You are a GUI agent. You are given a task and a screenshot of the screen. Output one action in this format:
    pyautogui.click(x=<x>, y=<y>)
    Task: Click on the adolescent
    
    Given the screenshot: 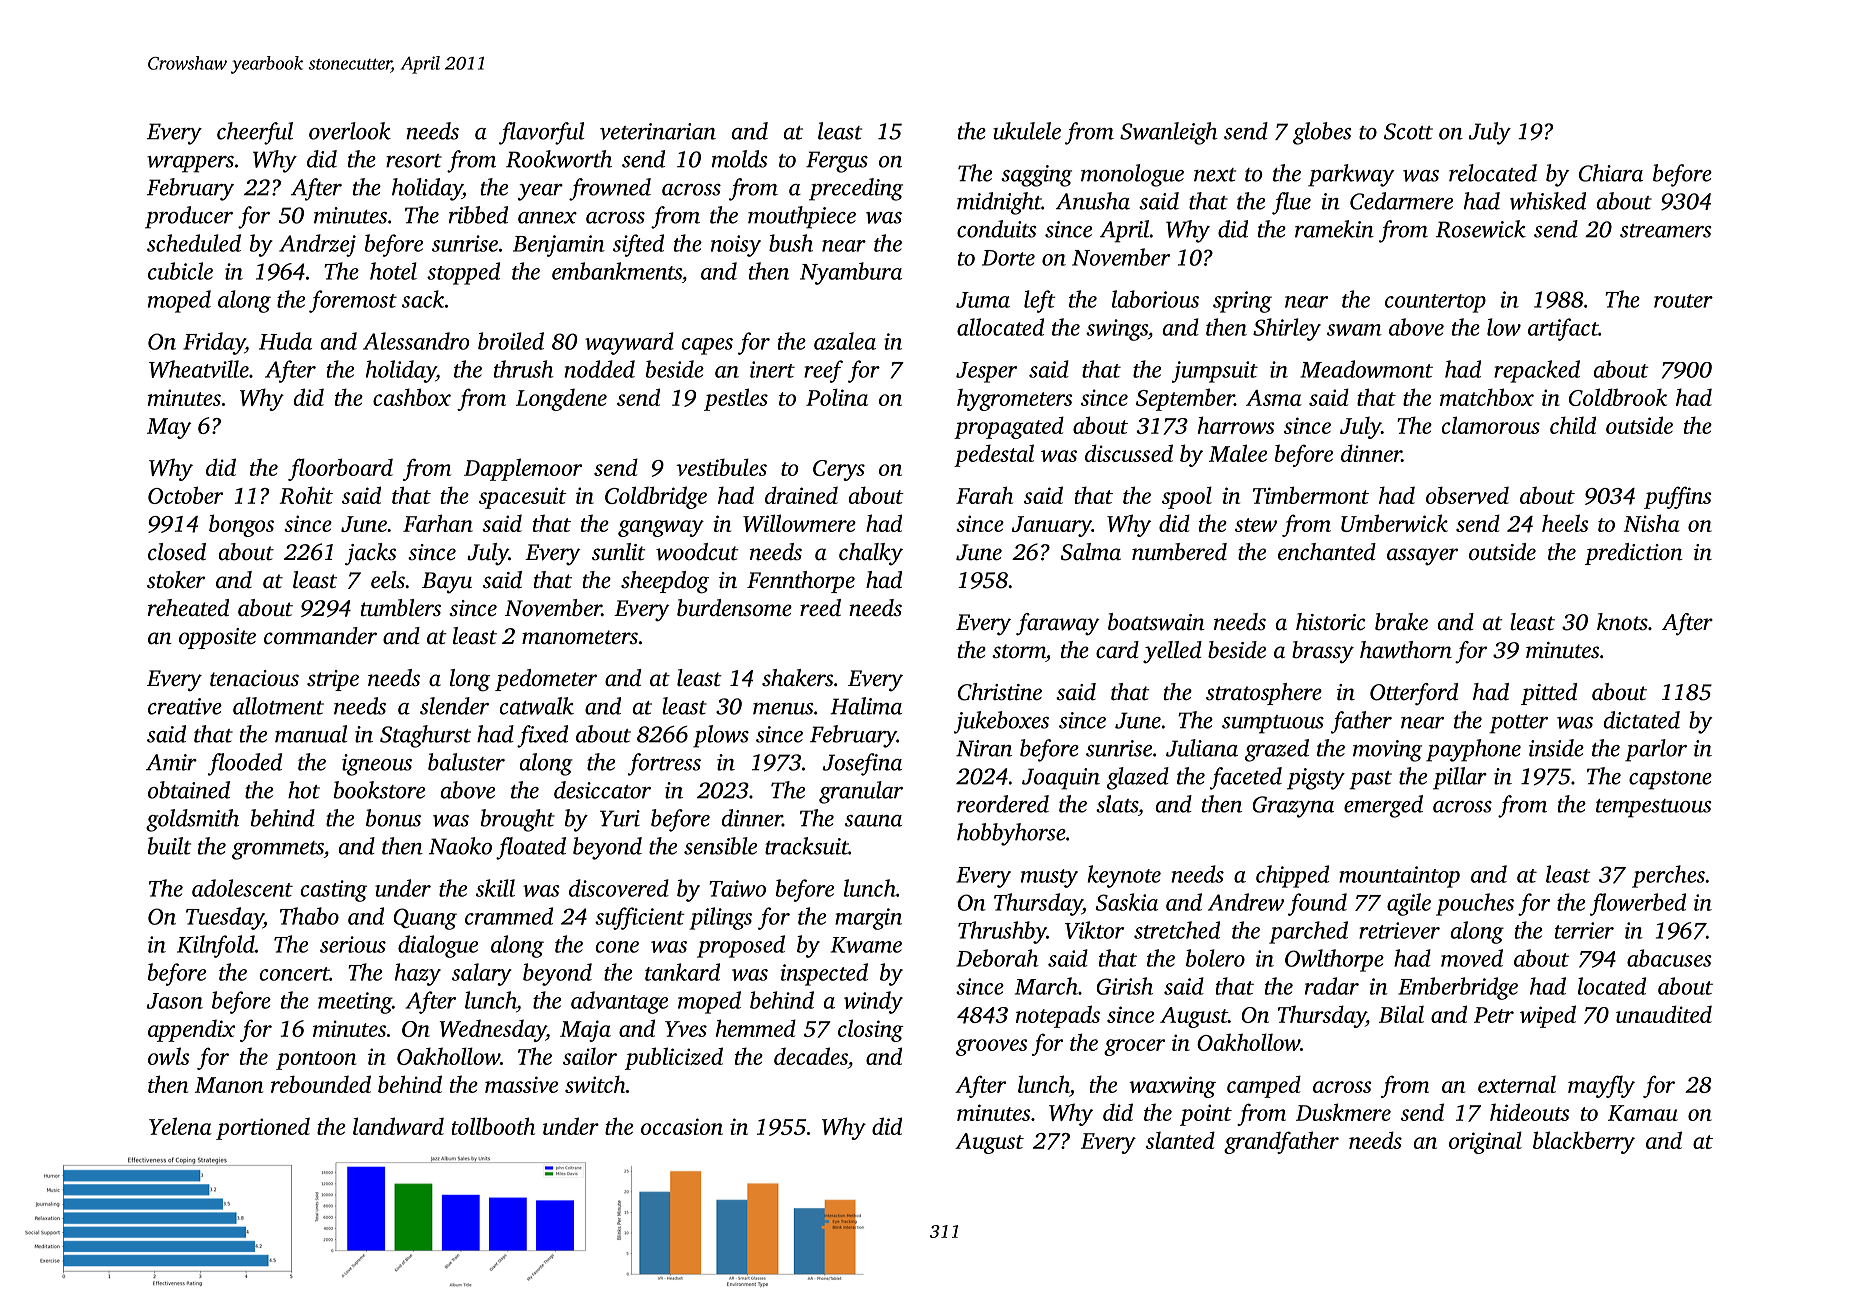 What is the action you would take?
    pyautogui.click(x=242, y=888)
